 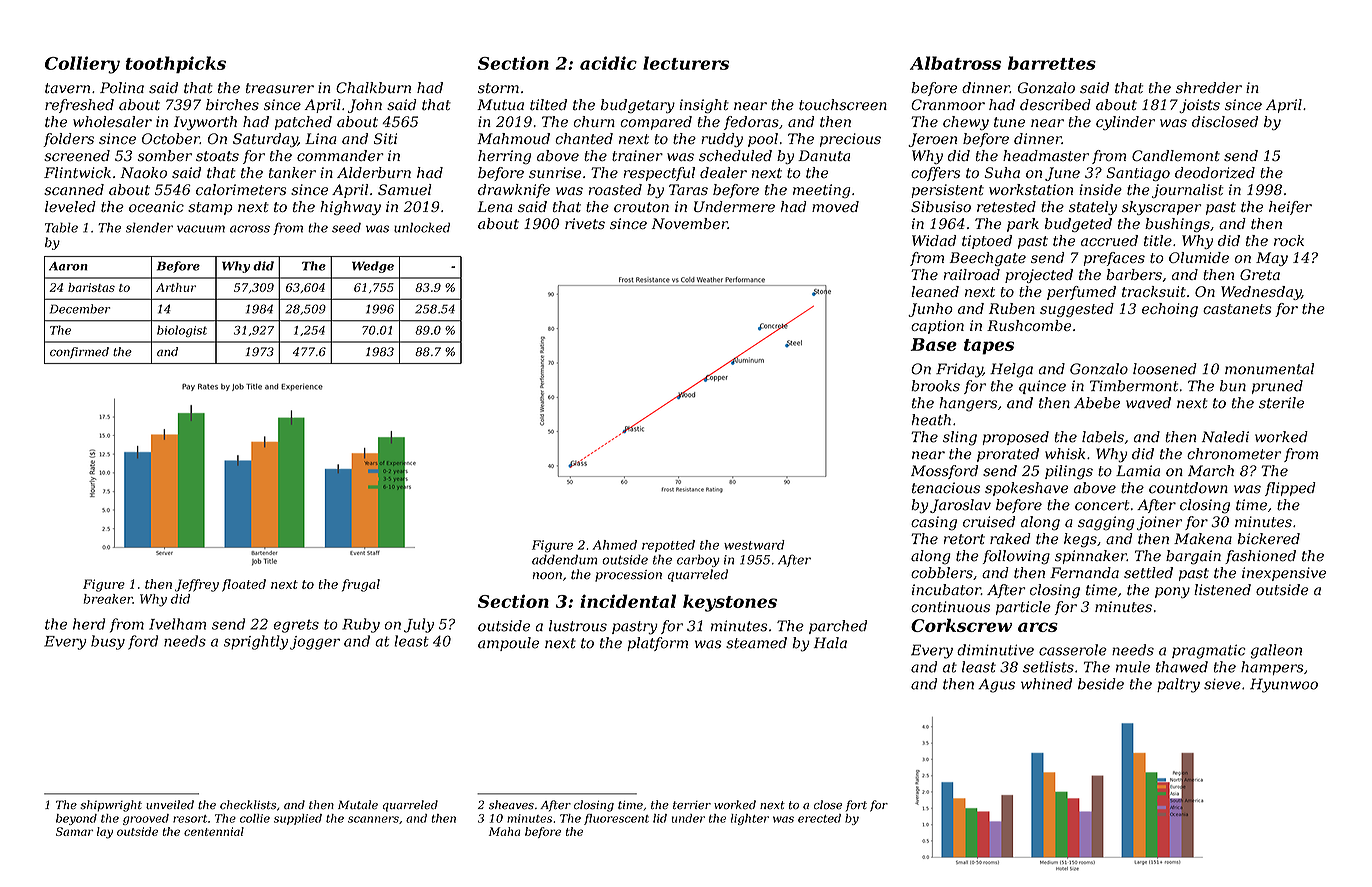 What do you see at coordinates (1011, 370) in the screenshot?
I see `Helga` at bounding box center [1011, 370].
